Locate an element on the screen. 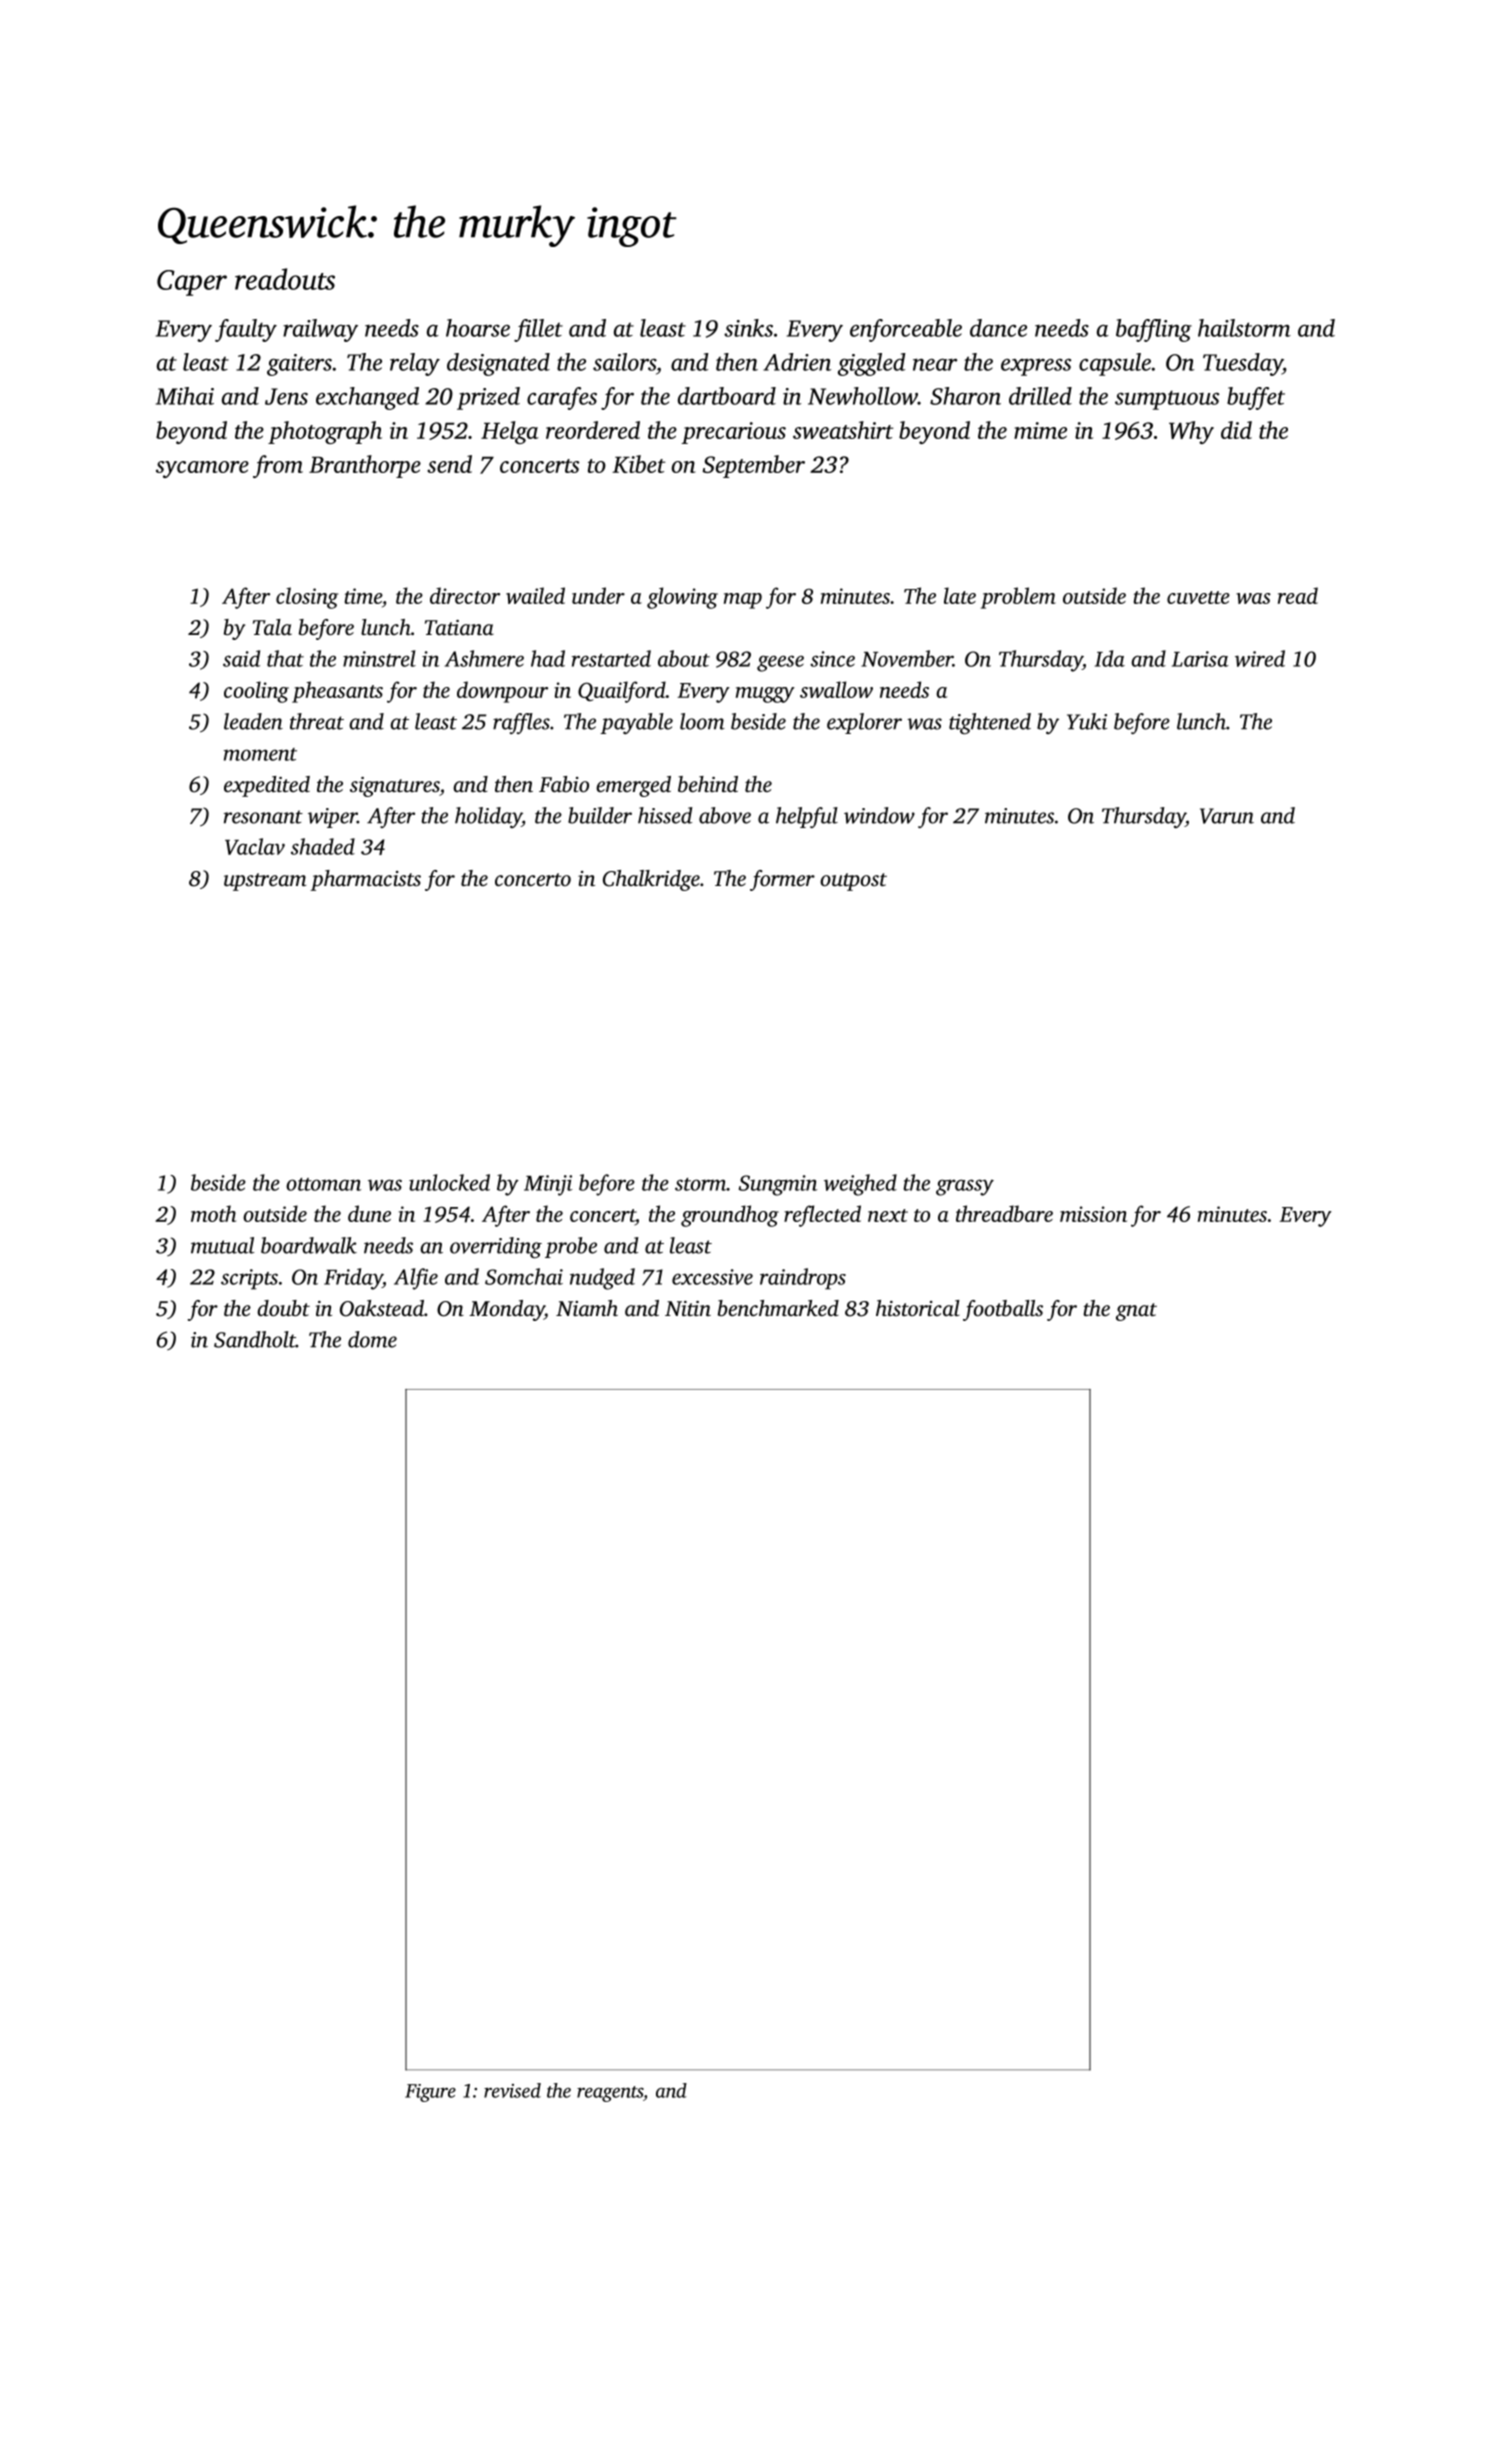 This screenshot has height=2464, width=1496. revised is located at coordinates (512, 2090).
